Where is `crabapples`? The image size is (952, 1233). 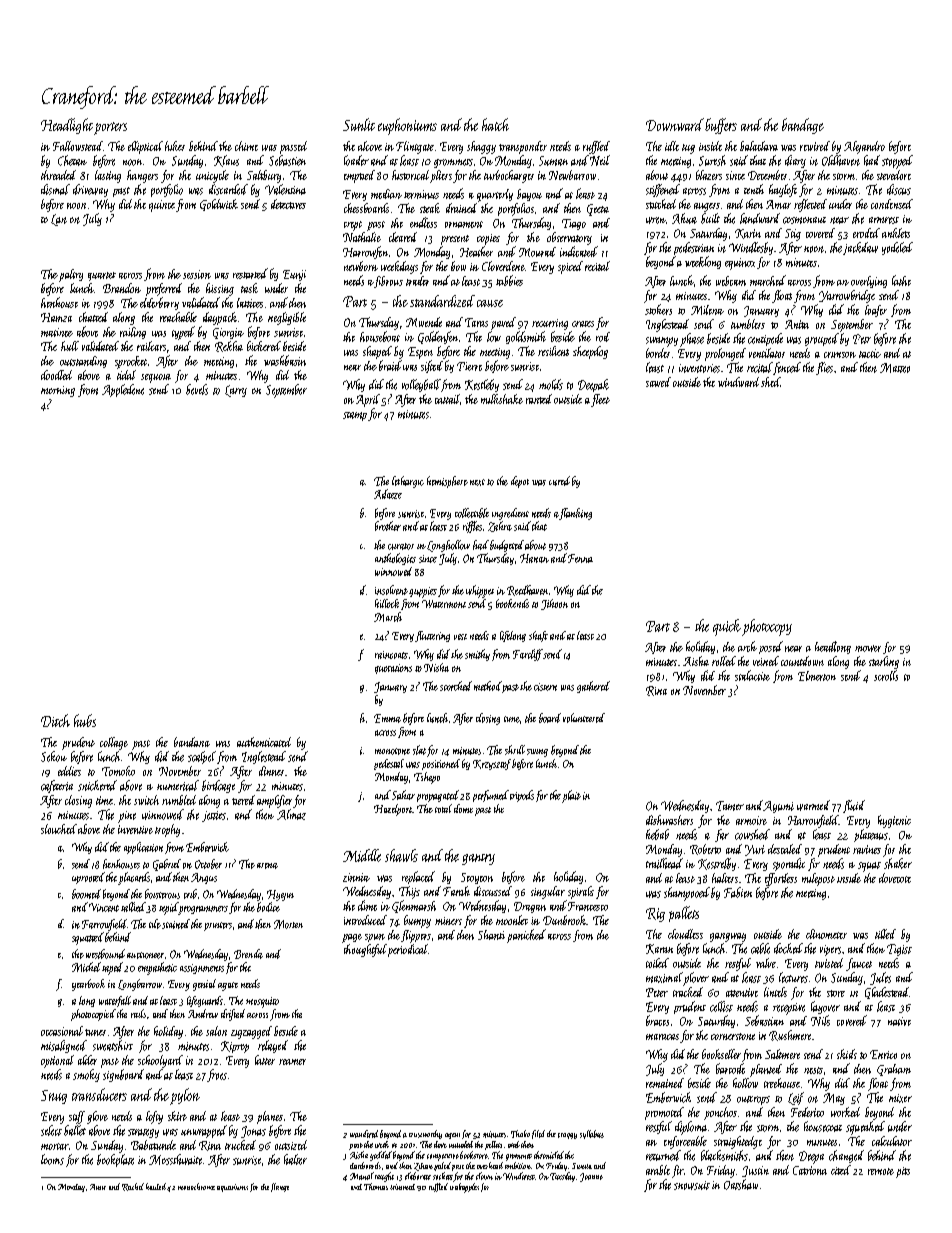
crabapples is located at coordinates (464, 1188).
